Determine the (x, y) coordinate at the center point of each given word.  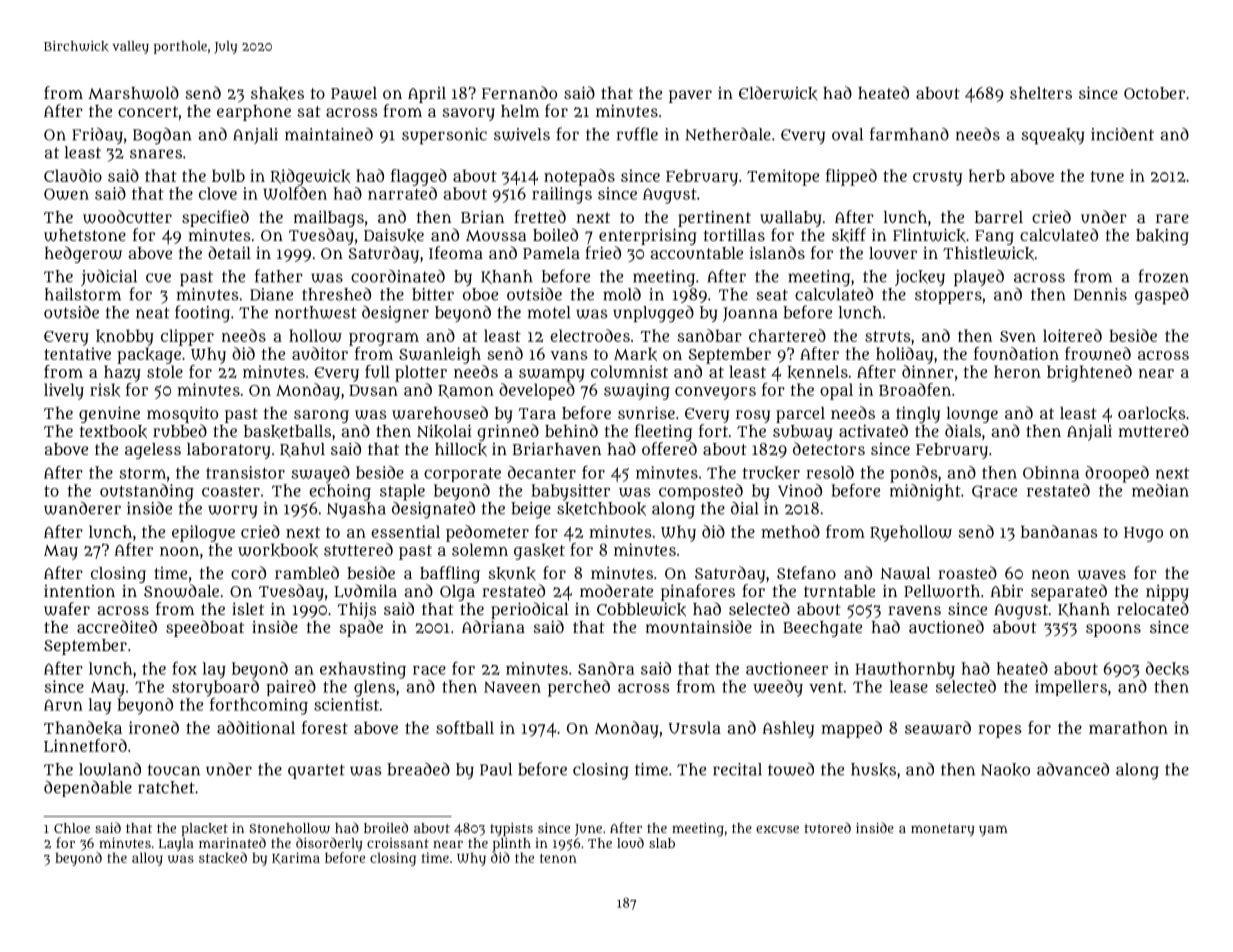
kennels (817, 372)
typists (511, 830)
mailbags (329, 219)
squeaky (1053, 136)
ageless (153, 451)
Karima (296, 858)
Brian (482, 217)
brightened (1089, 373)
